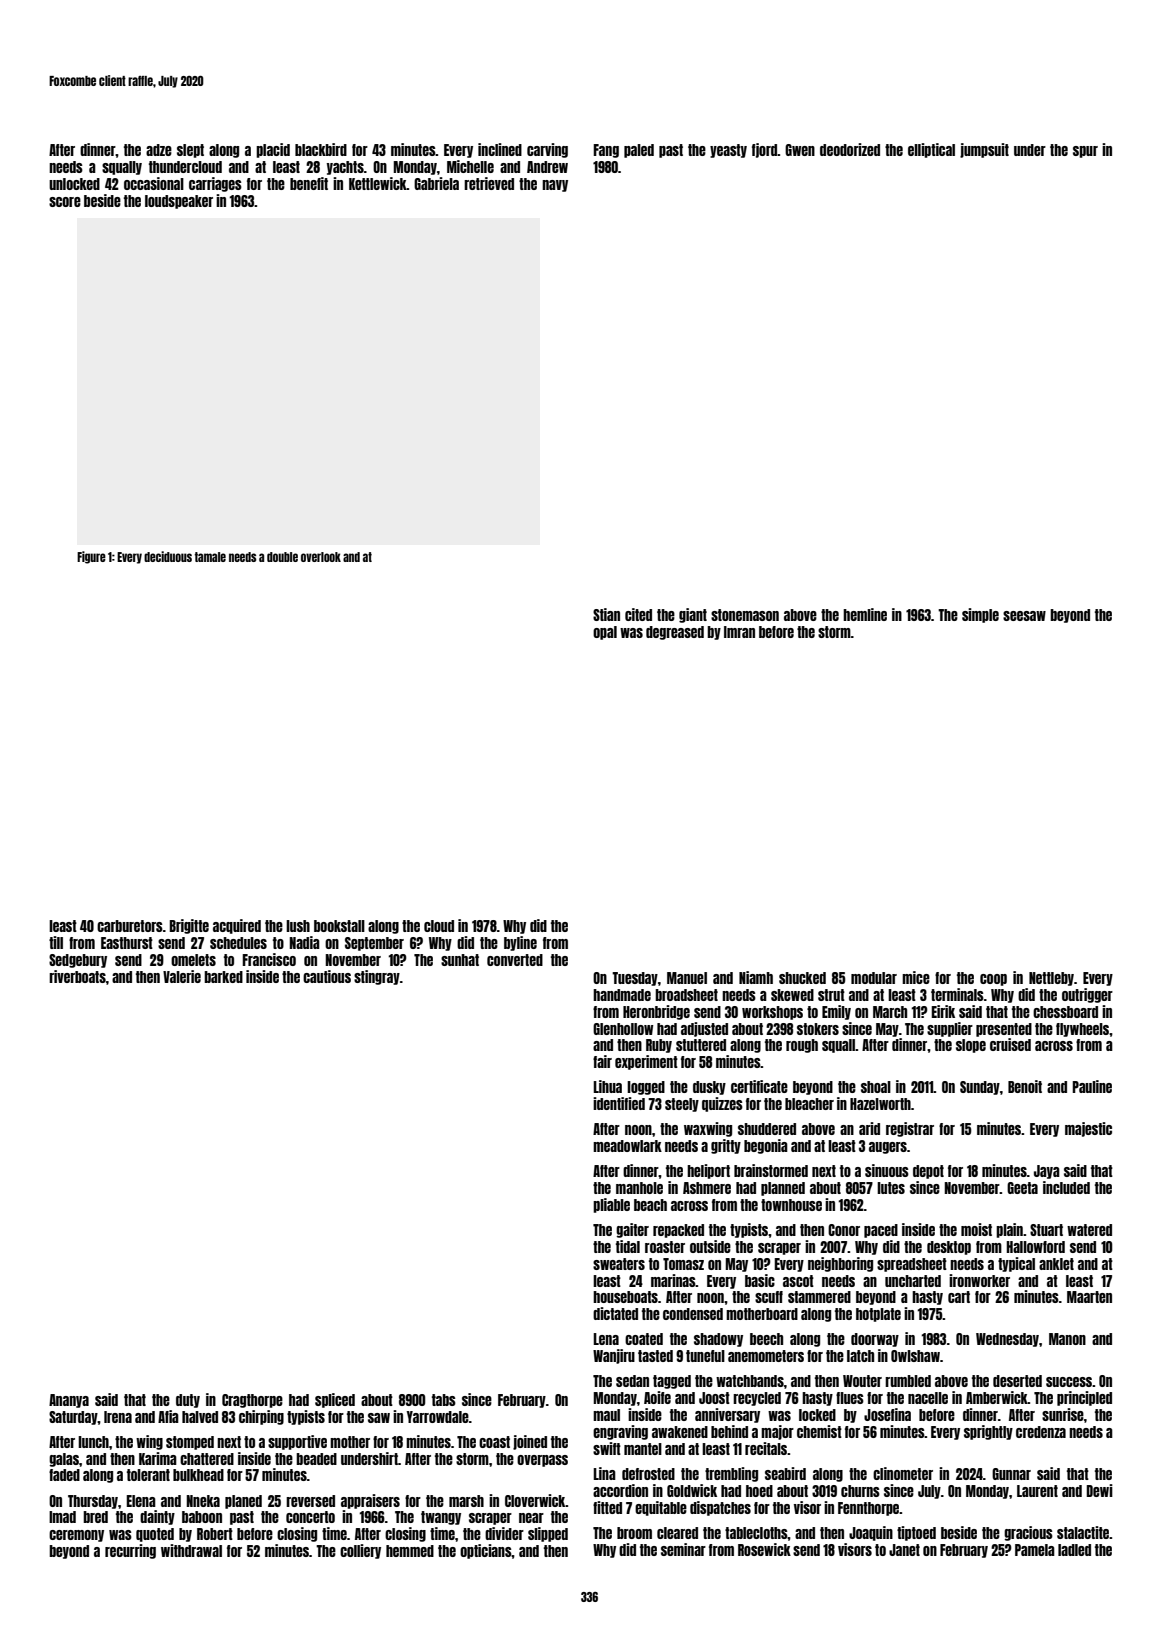  I want to click on byline, so click(520, 943).
